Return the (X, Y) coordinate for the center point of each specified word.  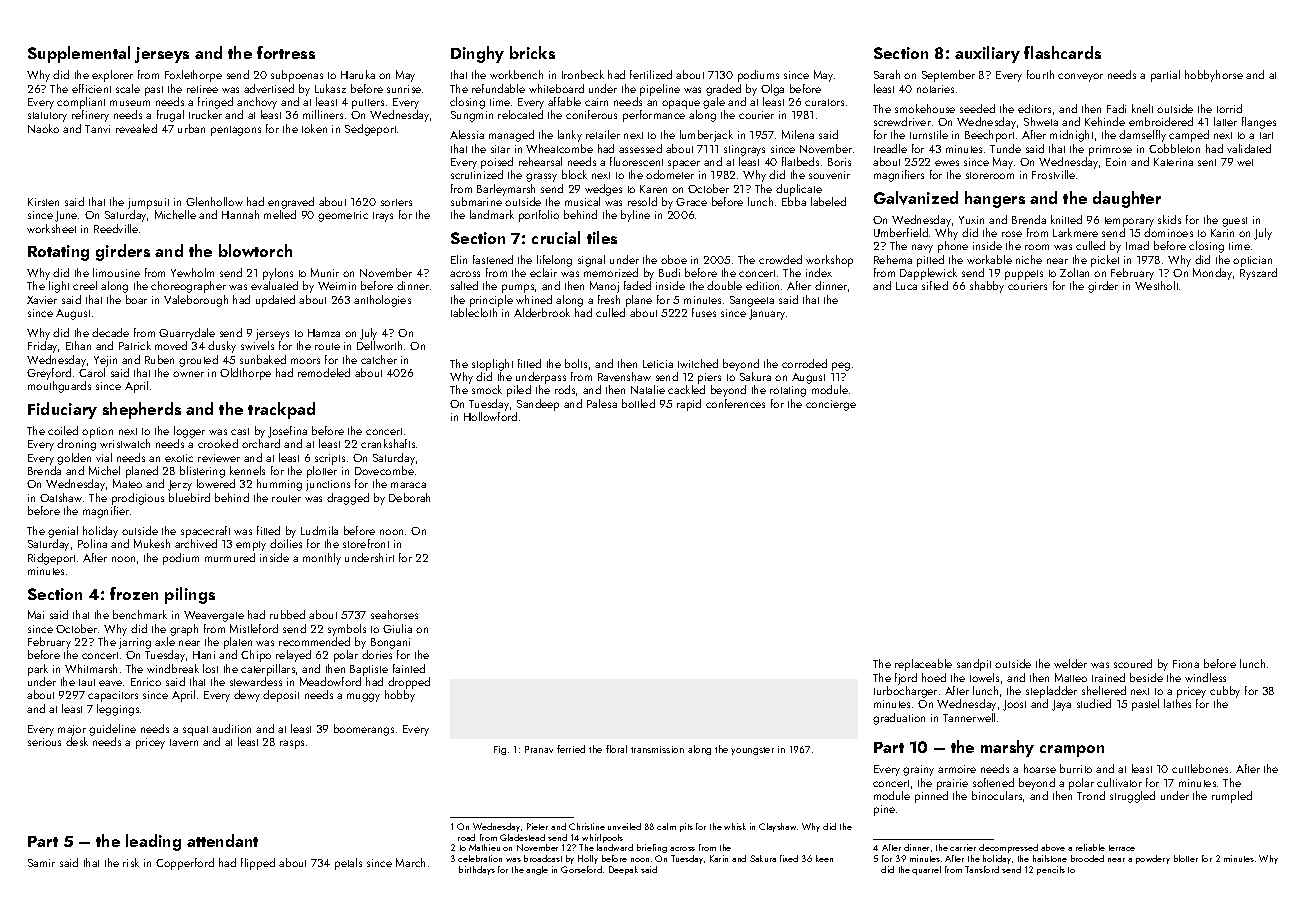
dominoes (1168, 232)
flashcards (1062, 52)
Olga (772, 90)
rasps (292, 744)
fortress (286, 52)
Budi (669, 272)
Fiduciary (62, 410)
